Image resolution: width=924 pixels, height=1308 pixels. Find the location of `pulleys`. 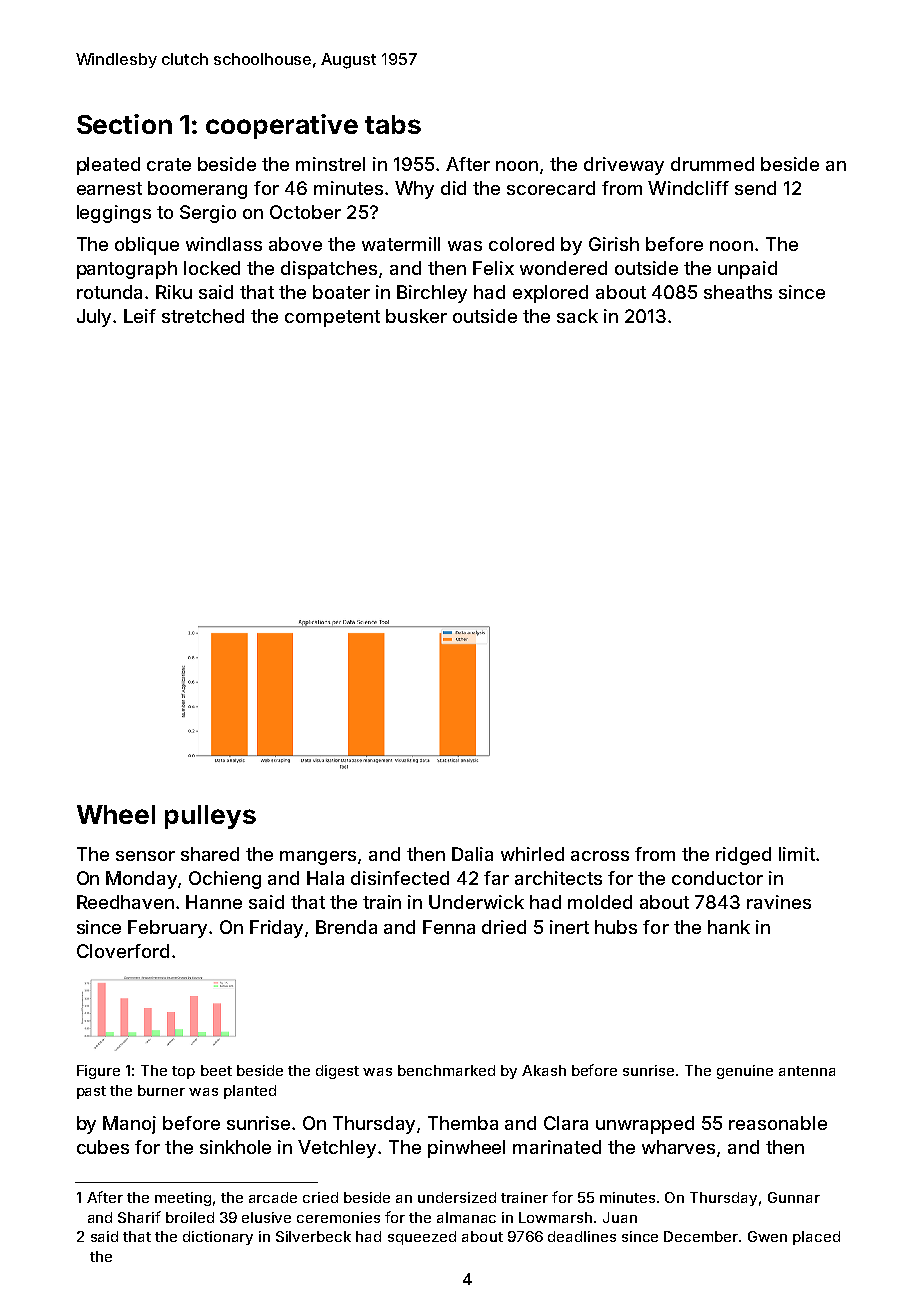

pulleys is located at coordinates (210, 817).
